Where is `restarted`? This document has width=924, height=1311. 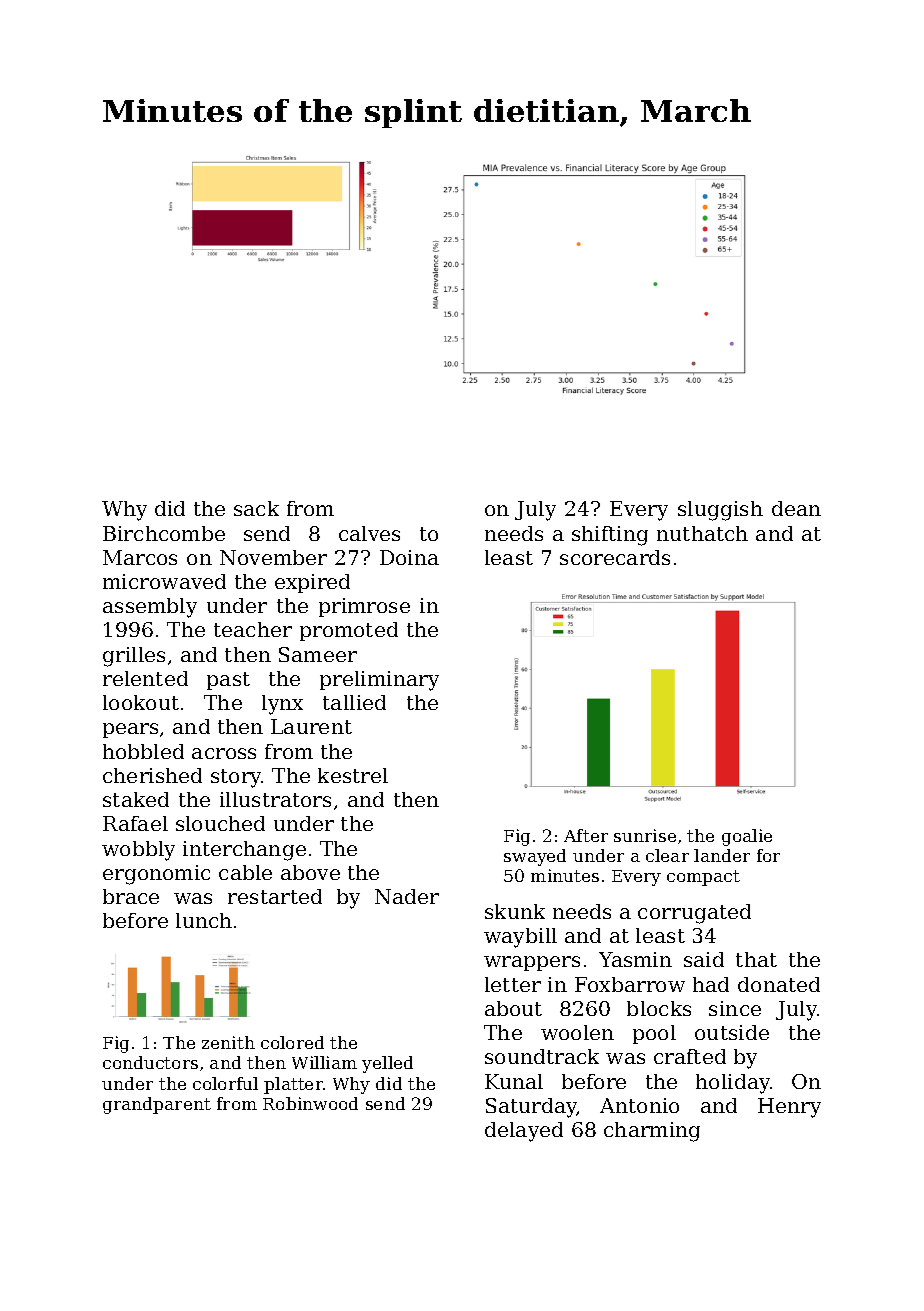 restarted is located at coordinates (275, 896).
